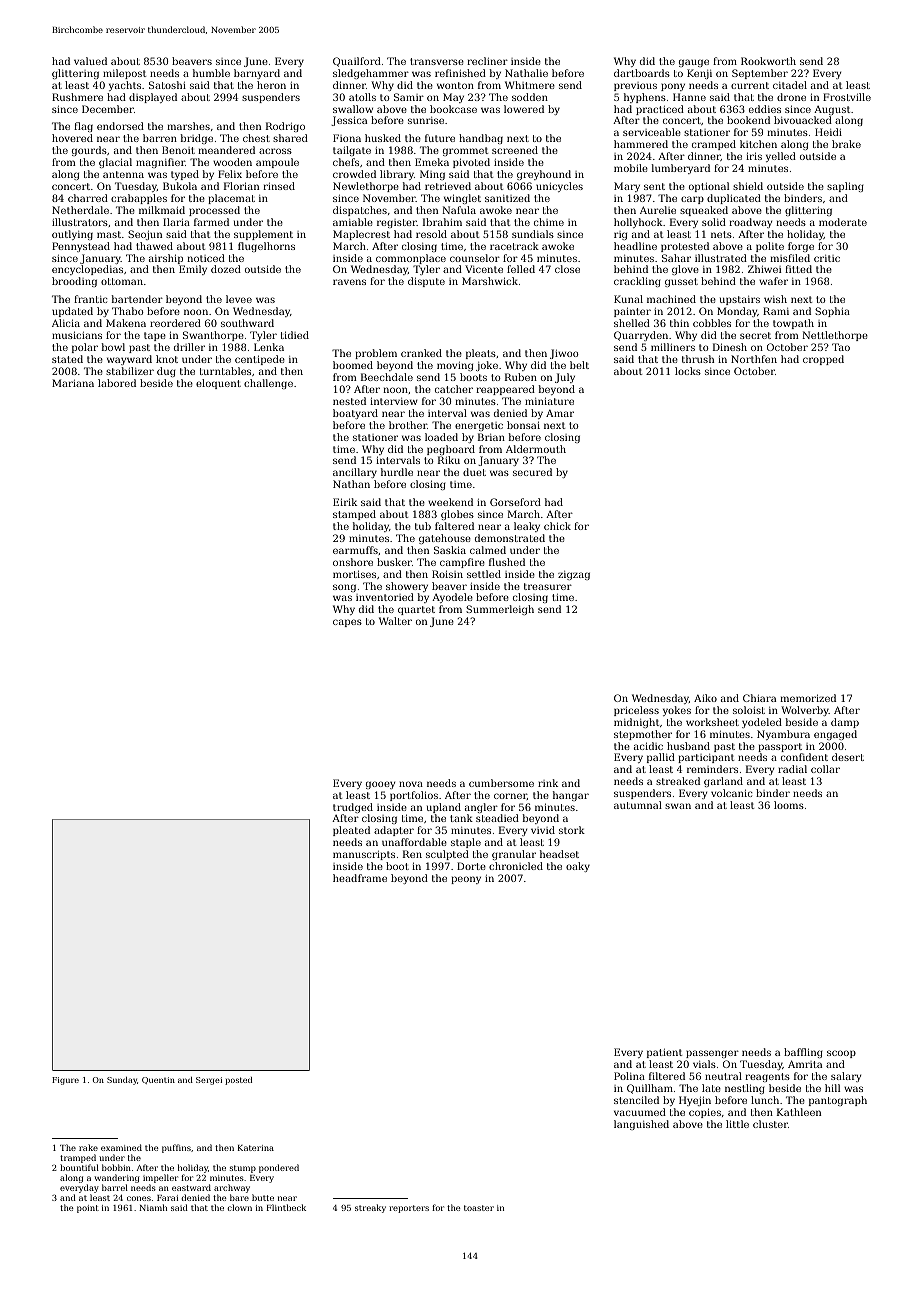  What do you see at coordinates (846, 1077) in the page?
I see `salary` at bounding box center [846, 1077].
